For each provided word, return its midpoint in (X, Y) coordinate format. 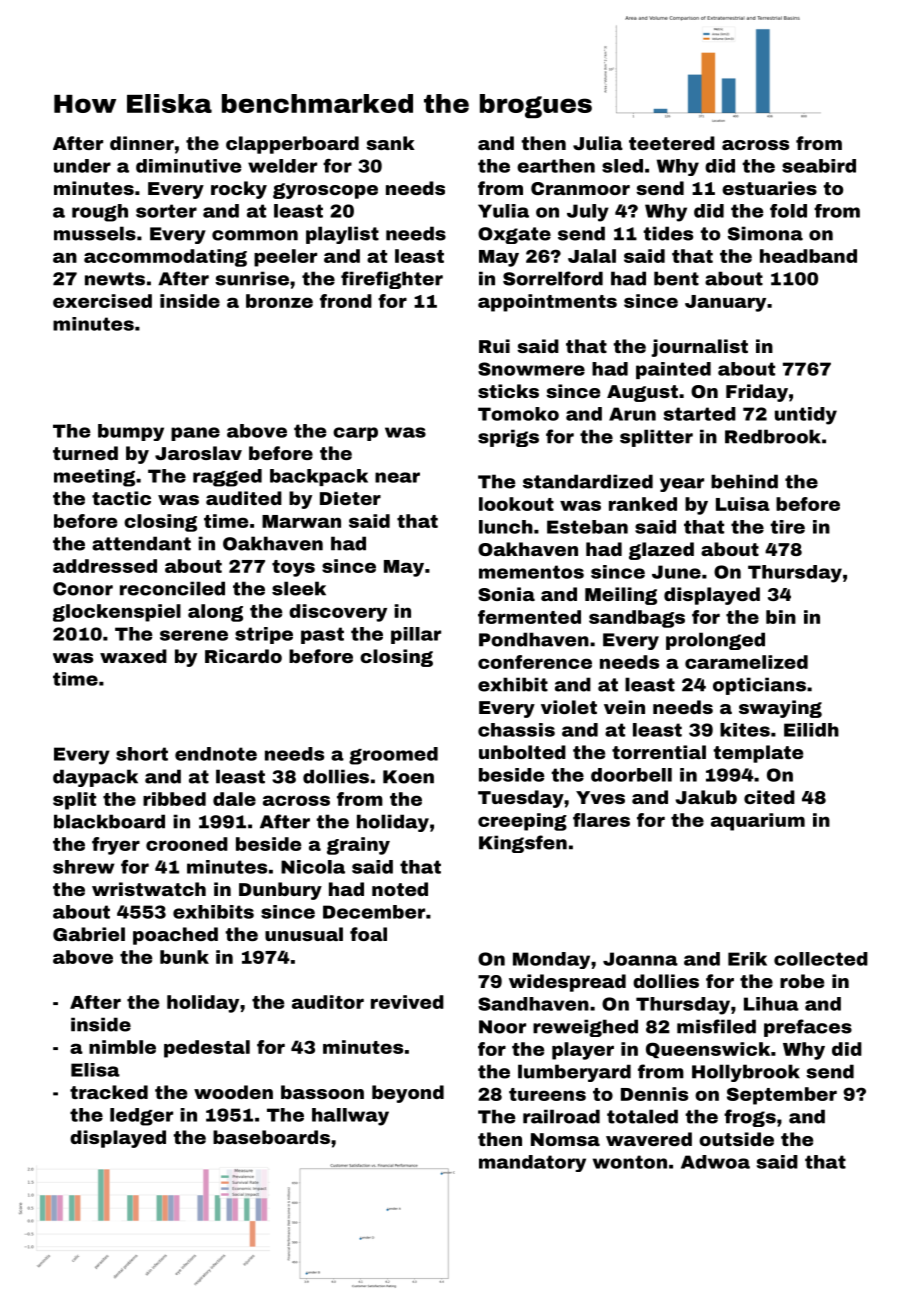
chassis (516, 730)
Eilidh (811, 730)
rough (100, 213)
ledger (141, 1117)
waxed (133, 656)
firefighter (392, 280)
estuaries (769, 188)
